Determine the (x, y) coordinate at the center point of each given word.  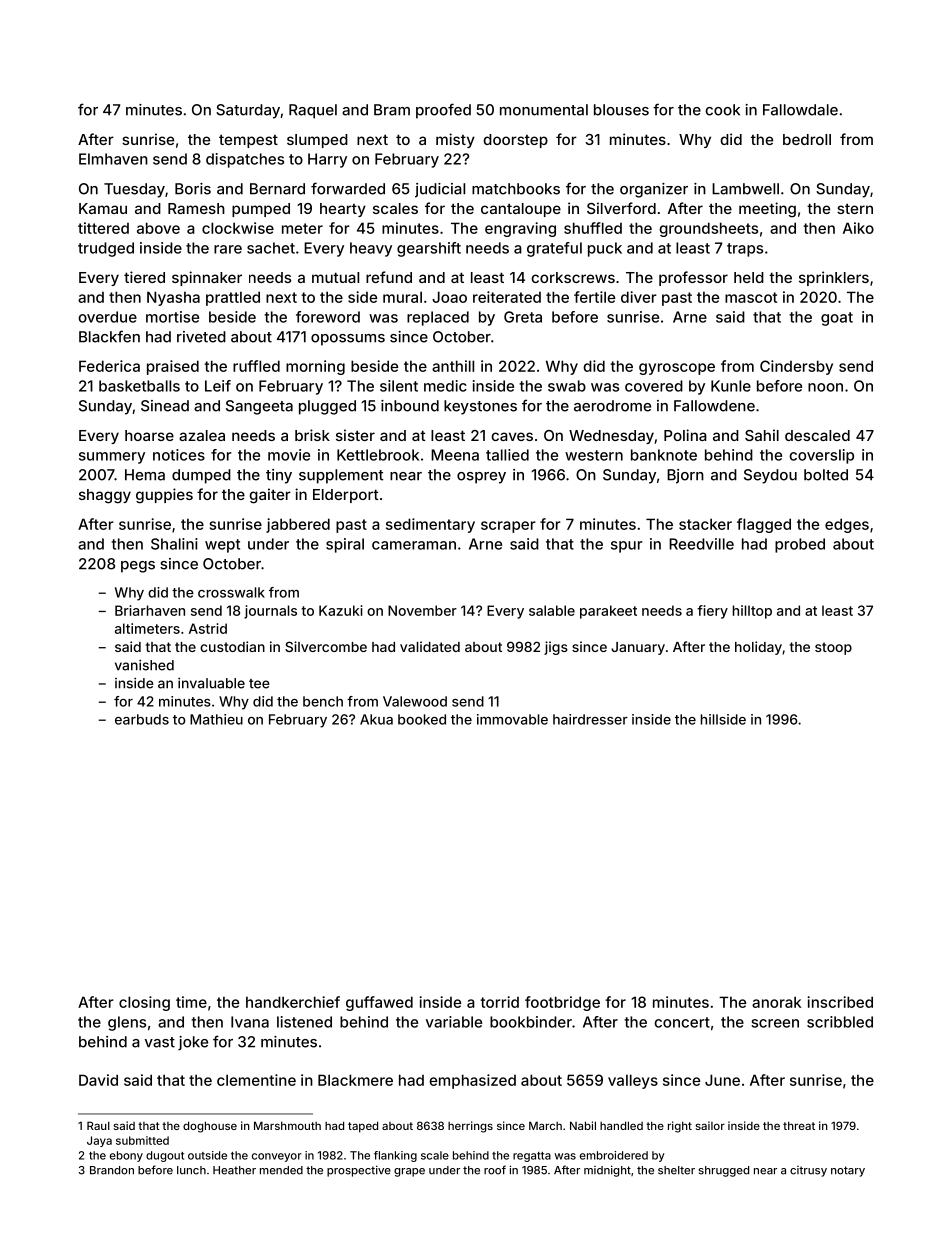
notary (848, 1171)
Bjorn (685, 476)
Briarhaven (150, 610)
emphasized (472, 1081)
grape (409, 1172)
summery (112, 458)
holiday (758, 648)
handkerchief (293, 1002)
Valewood (415, 701)
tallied (507, 455)
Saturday (248, 111)
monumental (544, 110)
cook (722, 110)
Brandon (112, 1170)
